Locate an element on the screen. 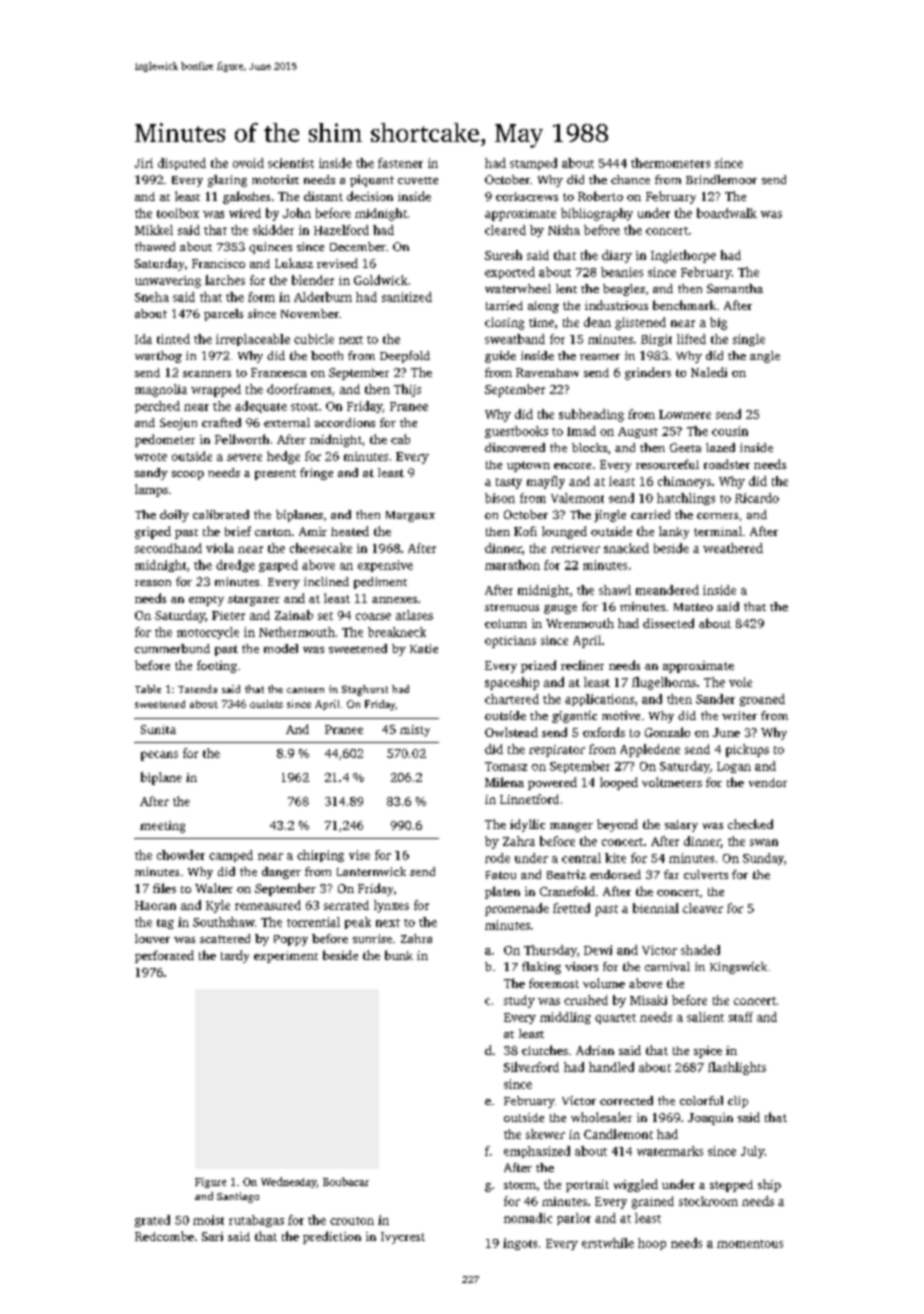 The height and width of the screenshot is (1314, 924). rode is located at coordinates (497, 858).
